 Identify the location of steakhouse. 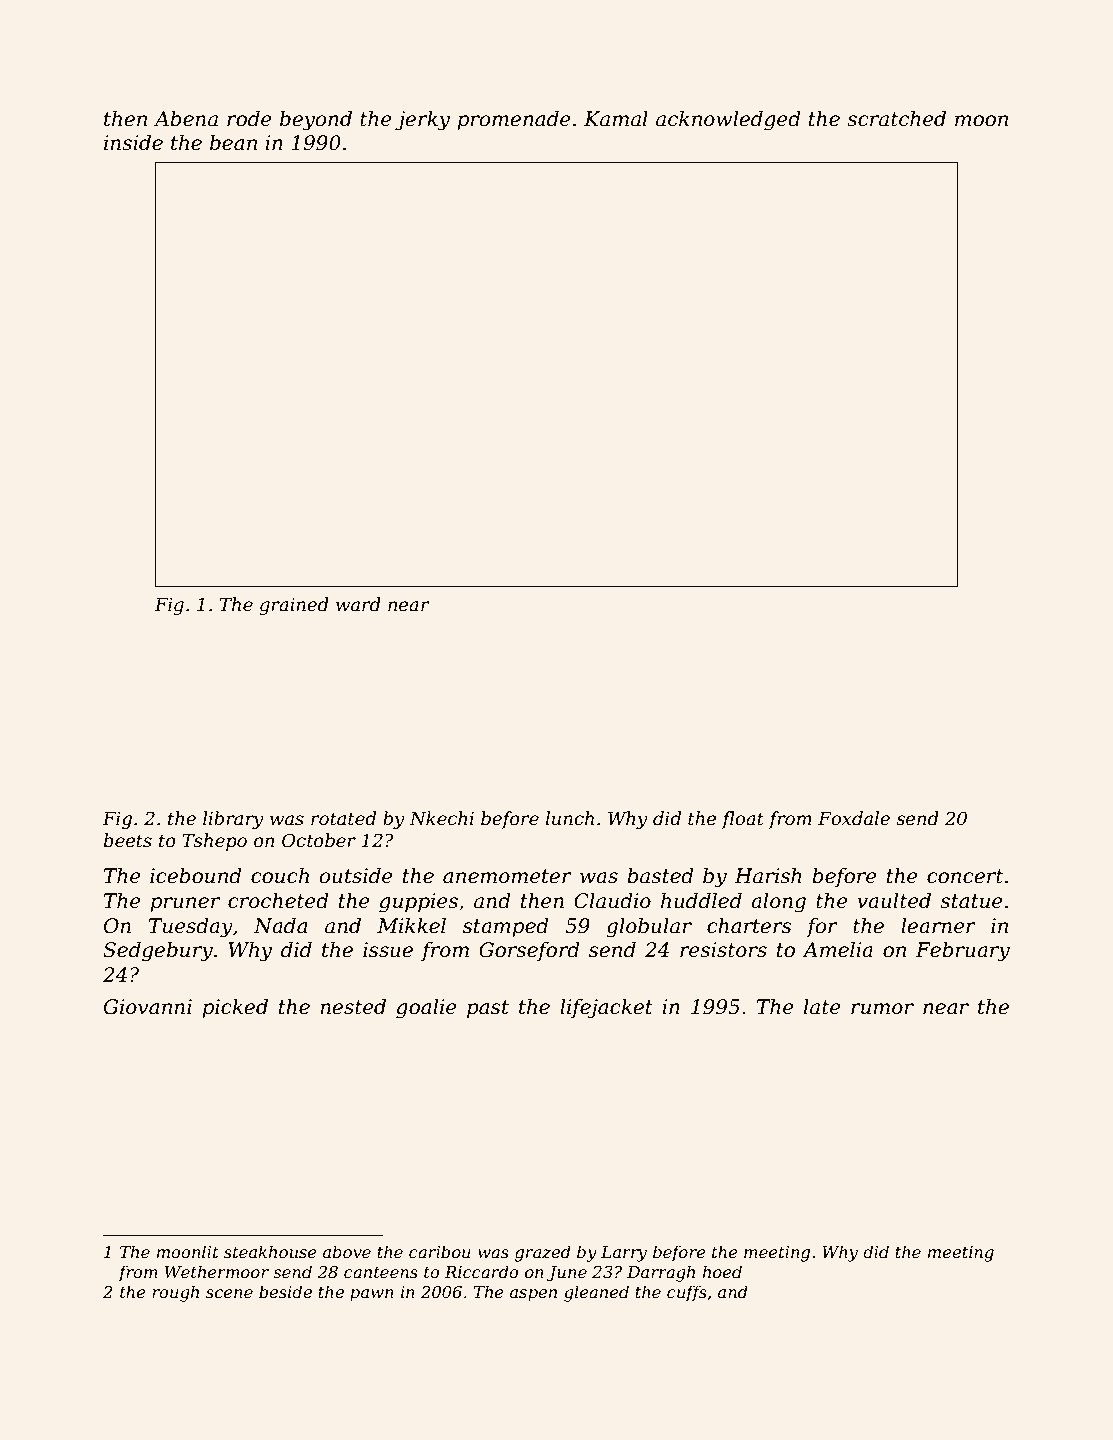
(270, 1251).
